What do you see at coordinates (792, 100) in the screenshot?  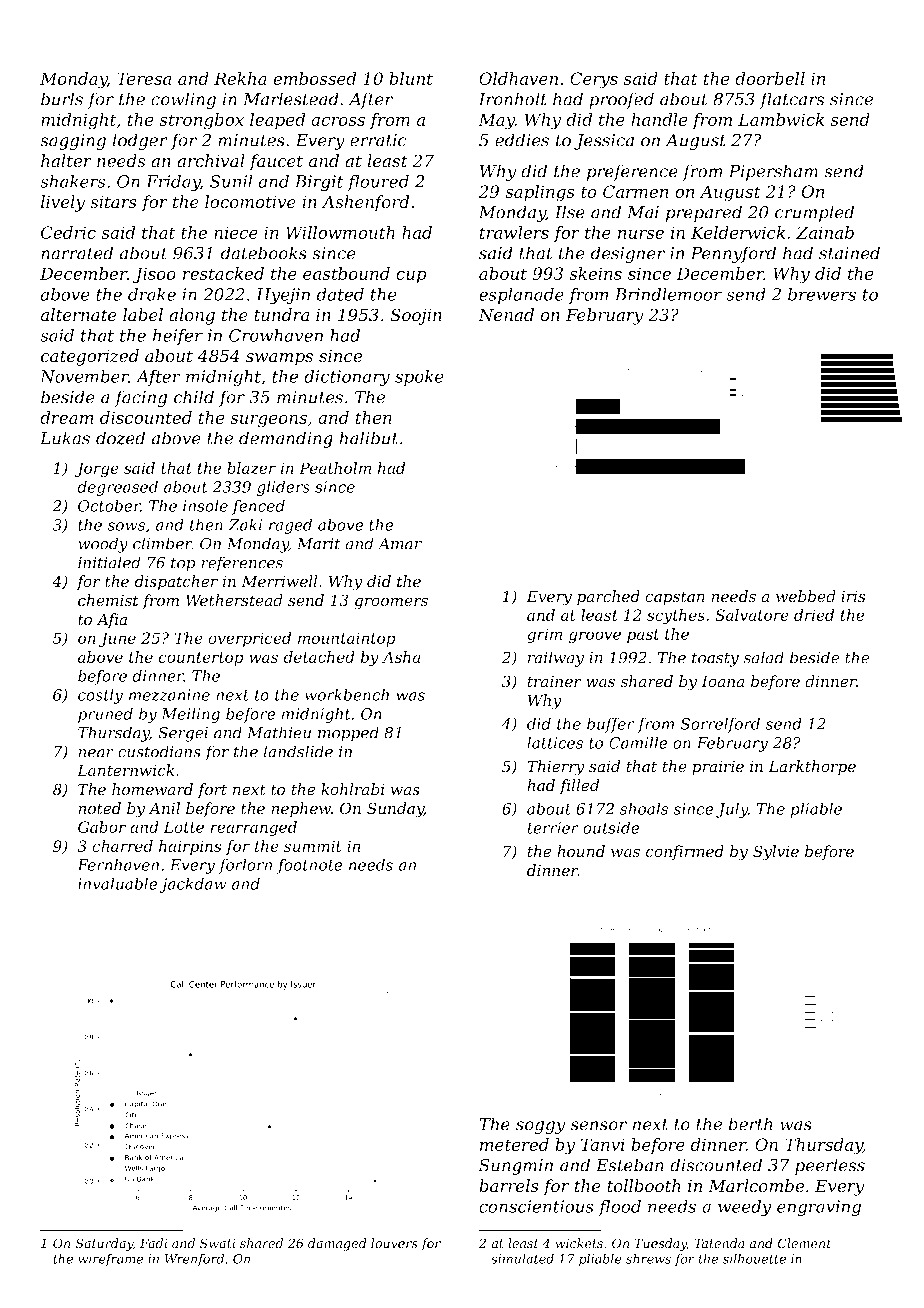 I see `flatcars` at bounding box center [792, 100].
